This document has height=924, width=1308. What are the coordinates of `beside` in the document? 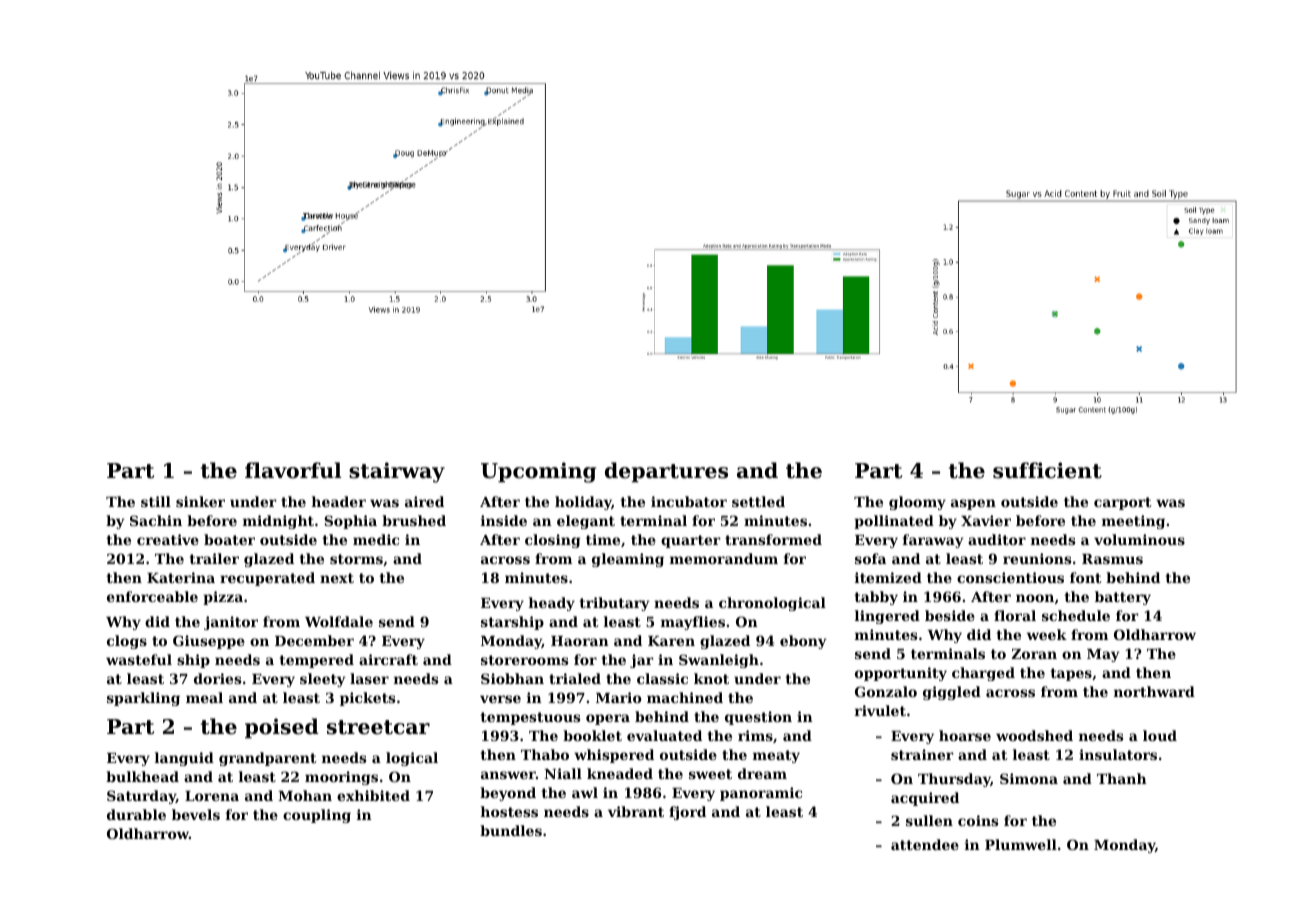 It's located at (950, 615).
